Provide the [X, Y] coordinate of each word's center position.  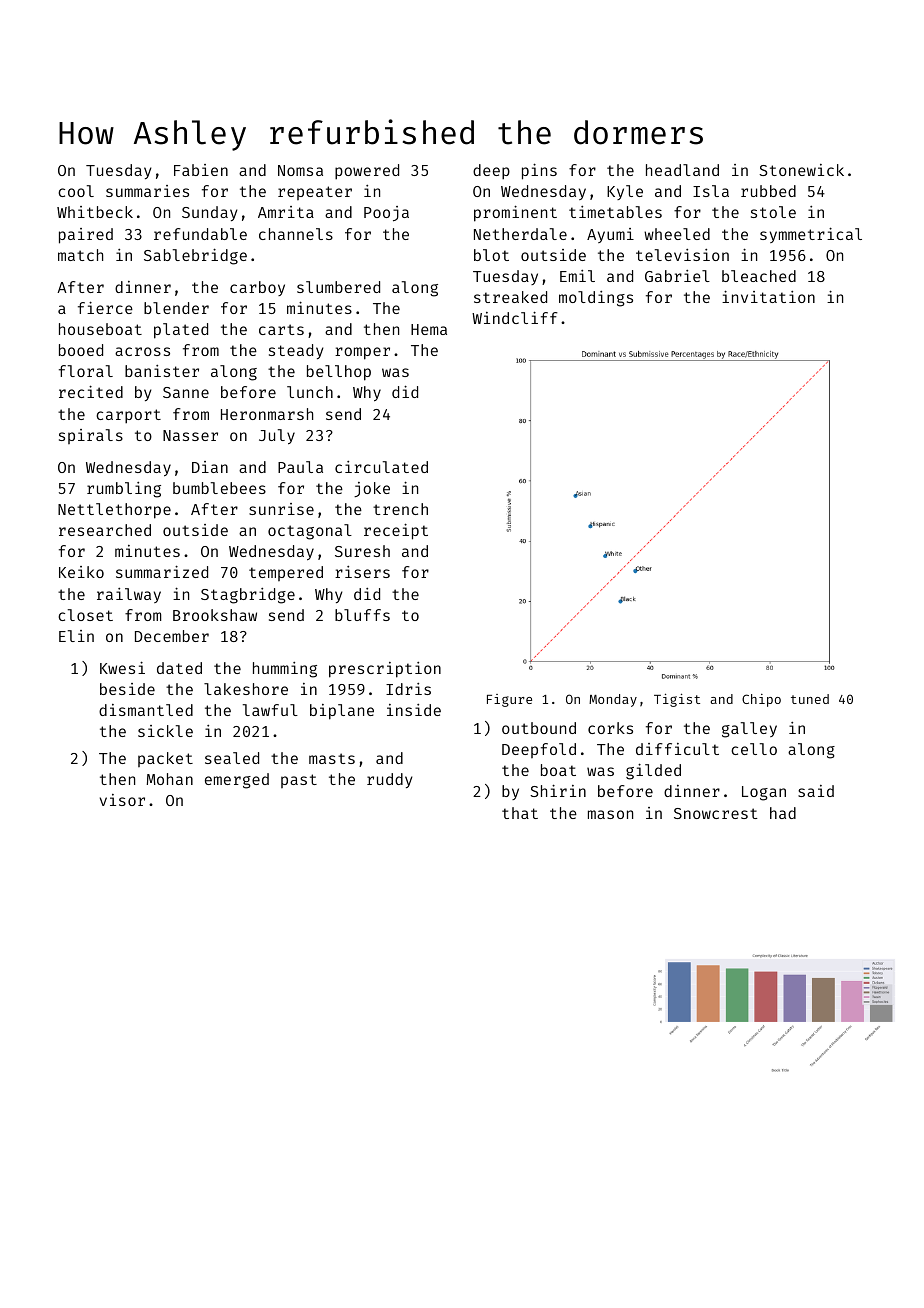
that [520, 813]
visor [122, 800]
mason [610, 814]
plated [181, 331]
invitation [768, 296]
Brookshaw [215, 615]
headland [682, 170]
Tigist [677, 700]
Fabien [201, 170]
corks [610, 728]
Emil [577, 276]
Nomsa [300, 170]
